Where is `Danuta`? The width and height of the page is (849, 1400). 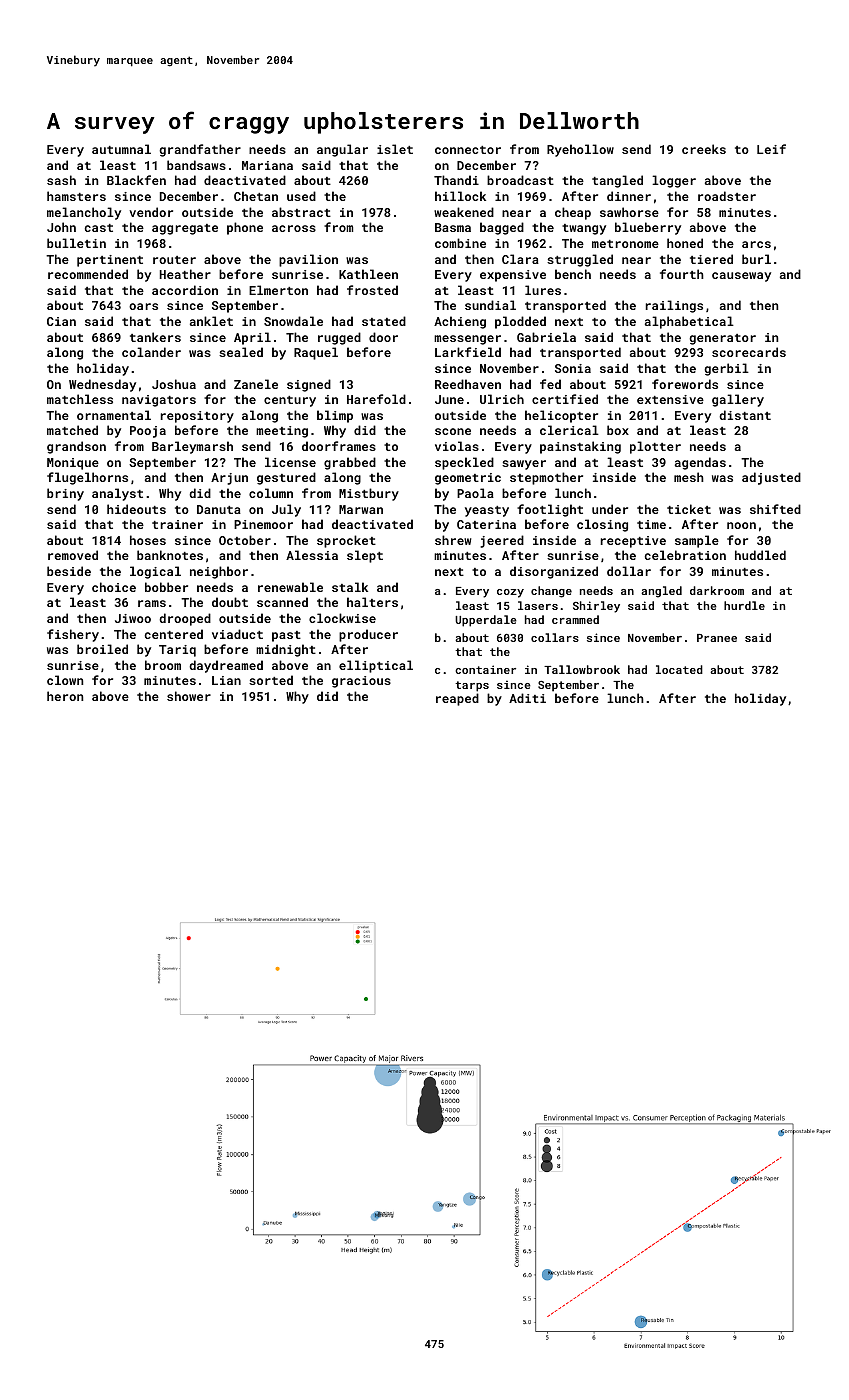 Danuta is located at coordinates (219, 509).
